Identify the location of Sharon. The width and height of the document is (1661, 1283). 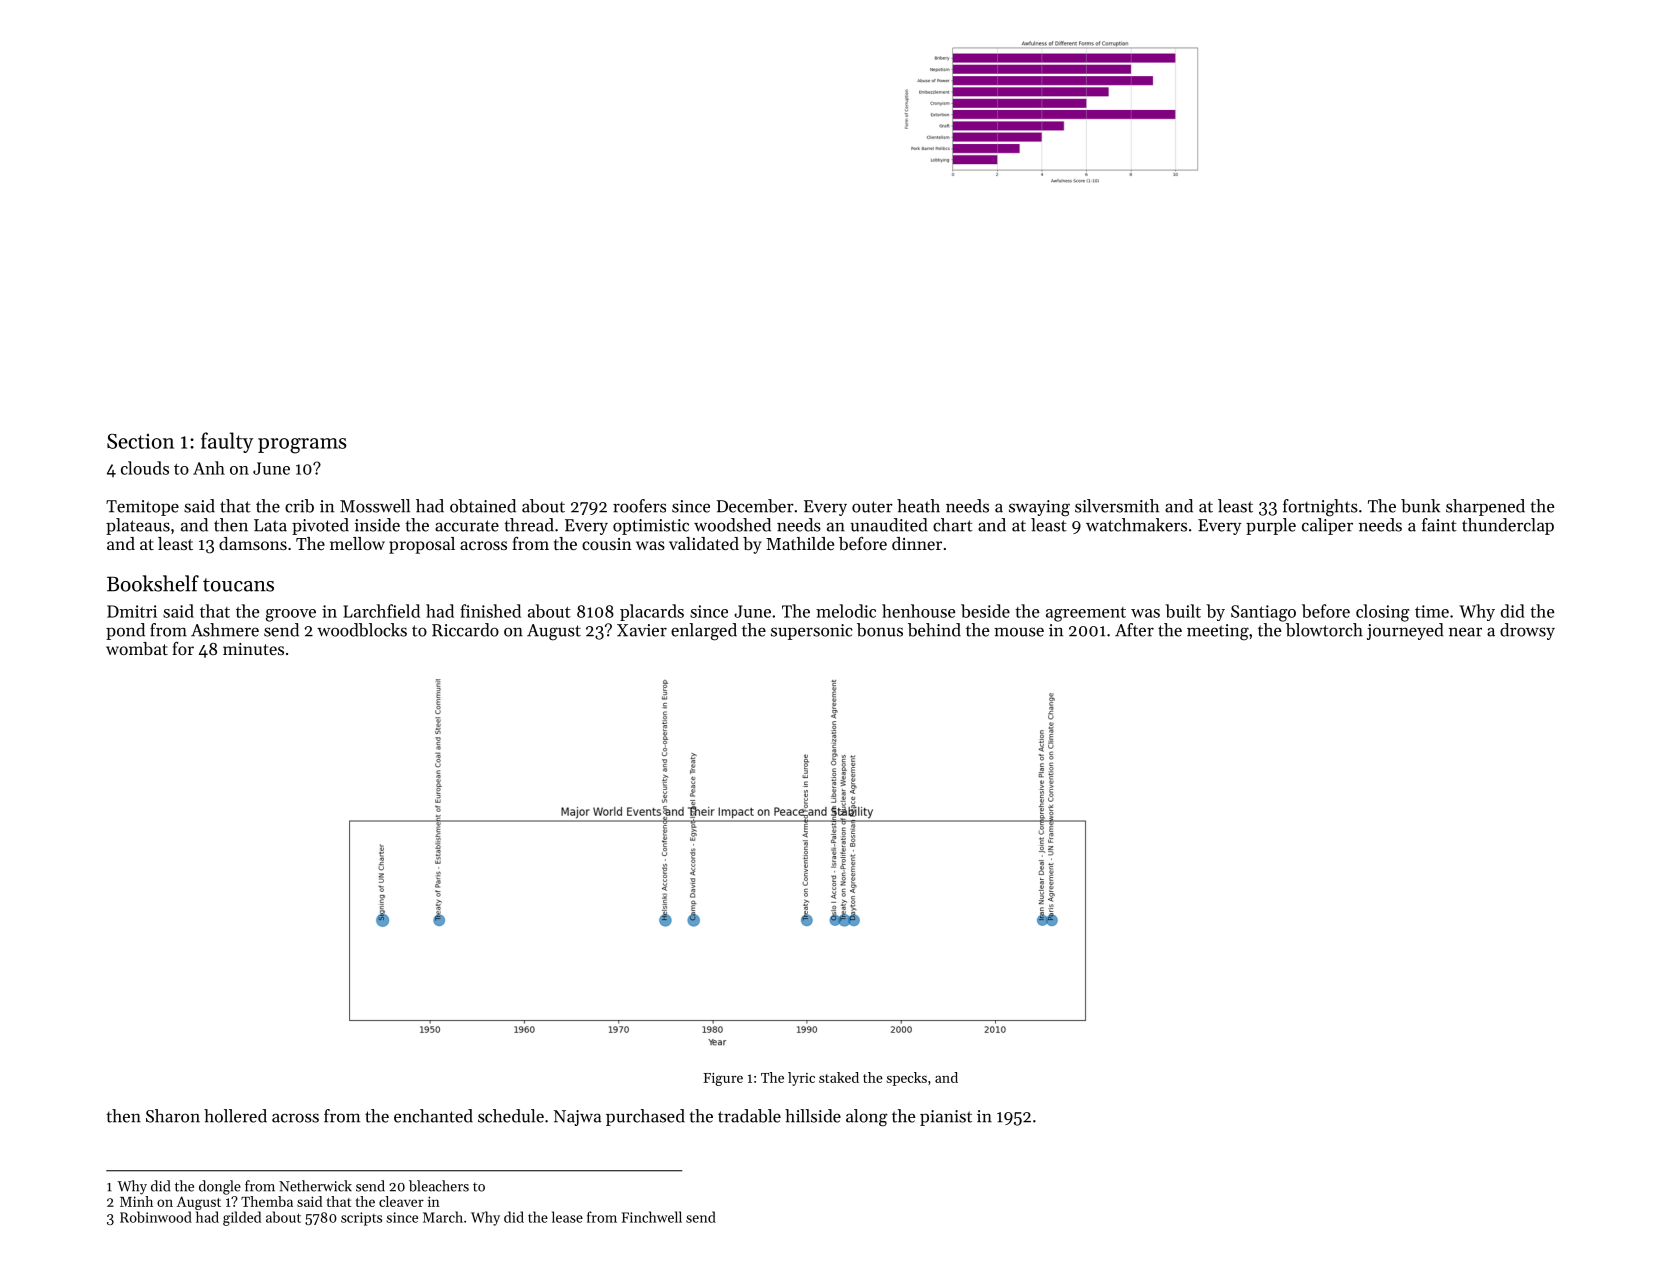
(173, 1116).
